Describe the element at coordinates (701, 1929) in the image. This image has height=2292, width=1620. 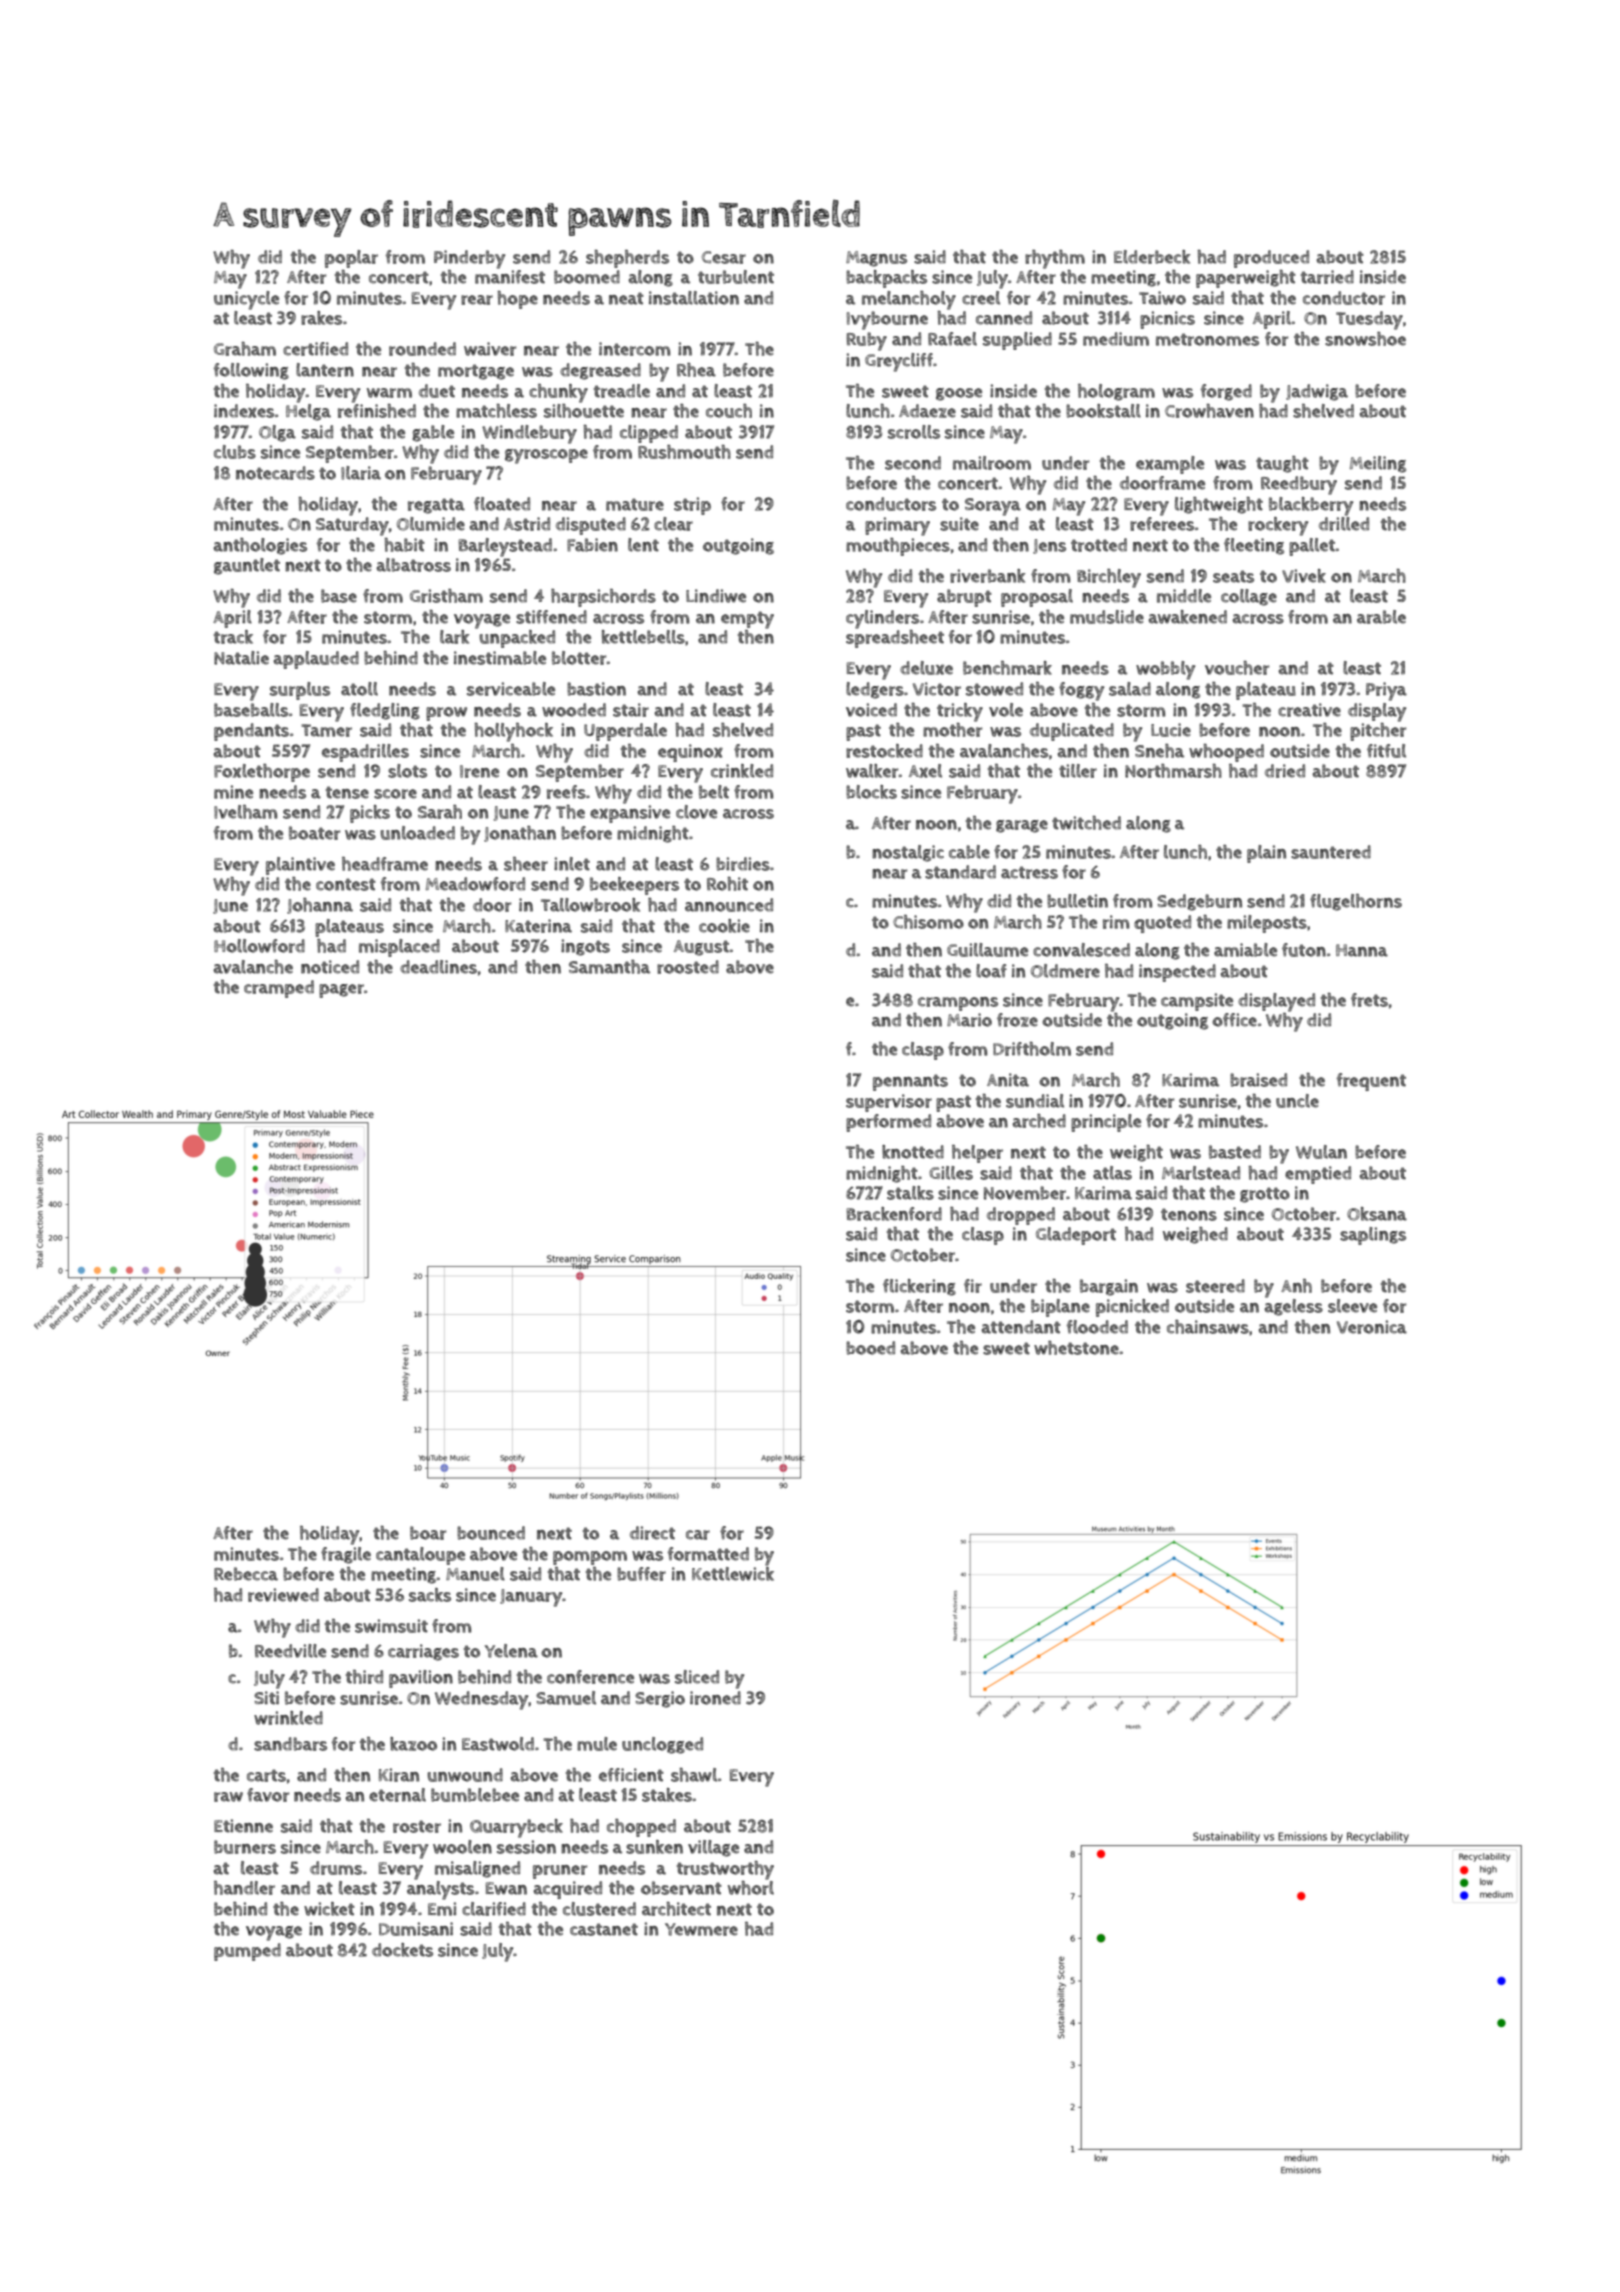
I see `Yewmere` at that location.
